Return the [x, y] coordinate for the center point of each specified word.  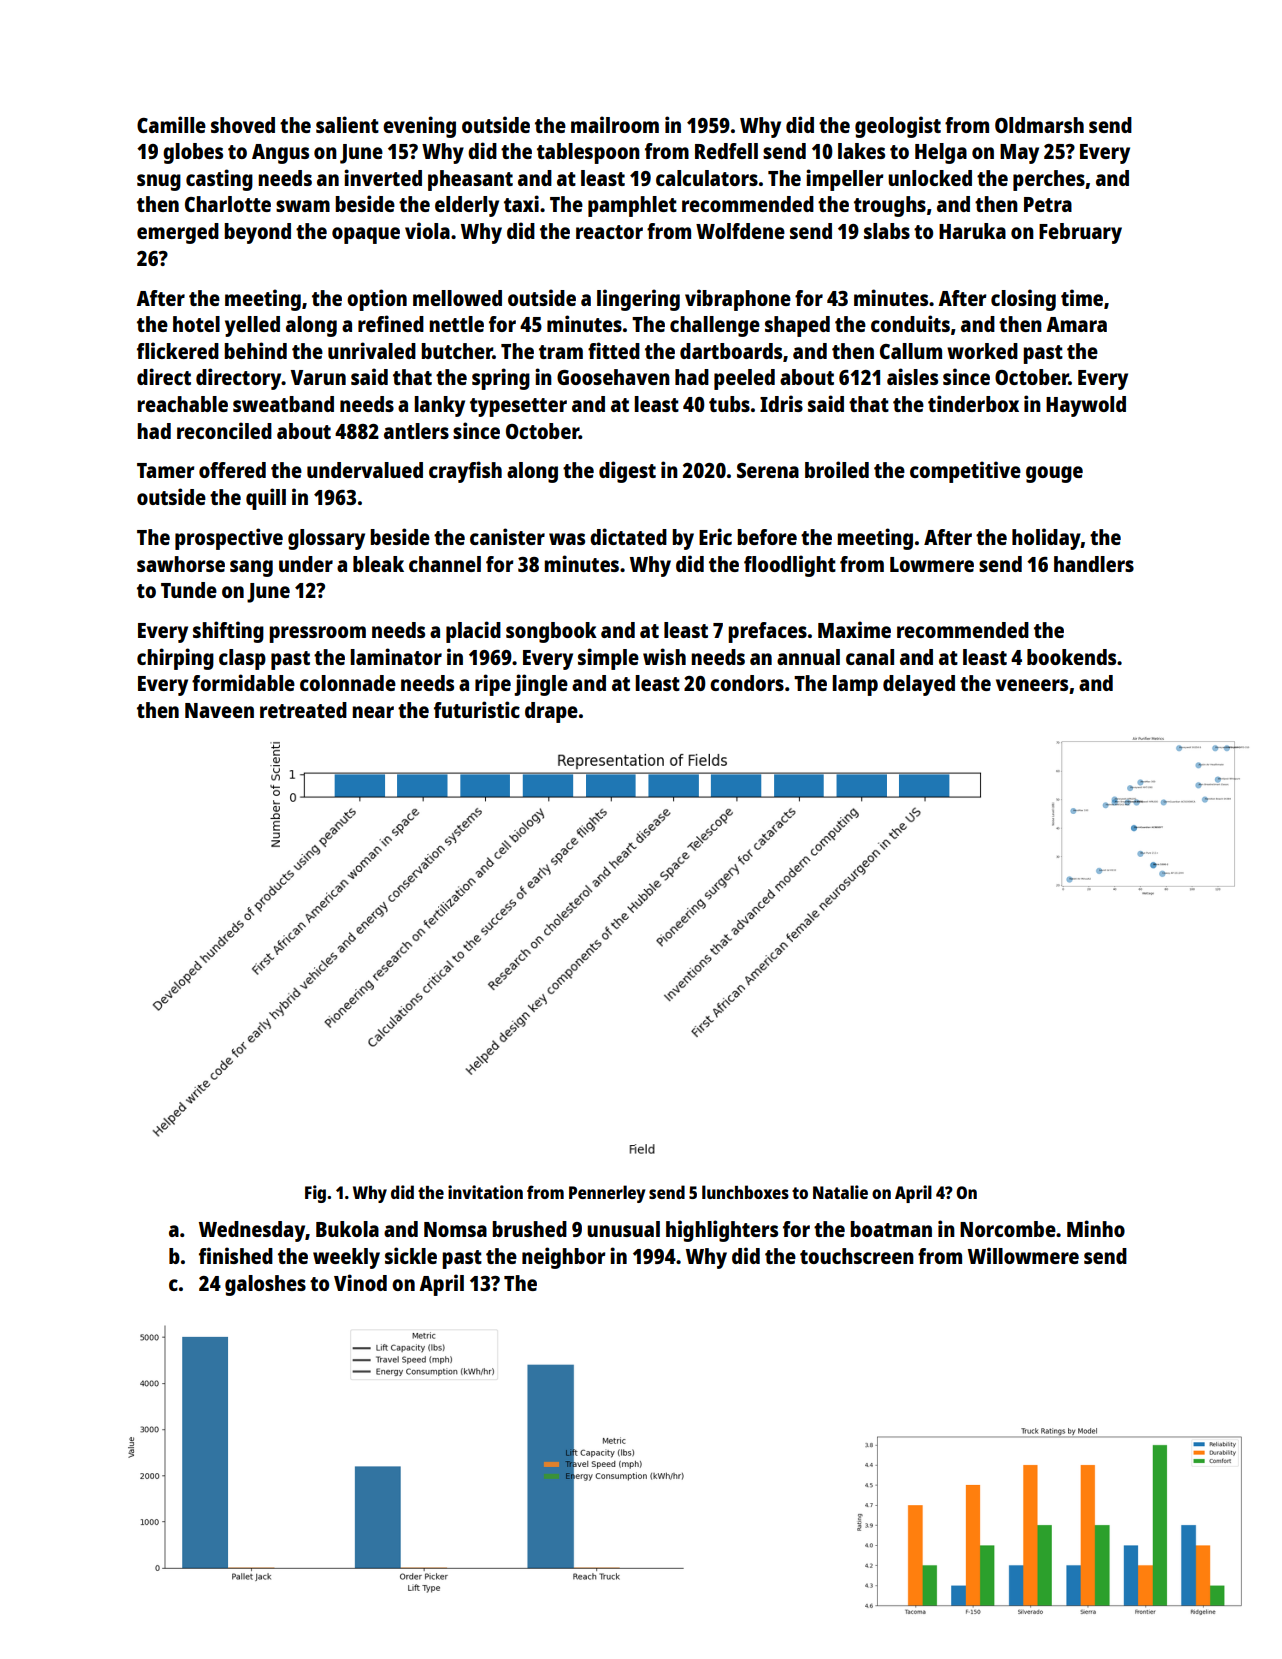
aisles [912, 376]
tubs [729, 404]
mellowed [457, 298]
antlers [416, 431]
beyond [257, 233]
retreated [303, 710]
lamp [855, 685]
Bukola [347, 1229]
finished [236, 1255]
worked [982, 351]
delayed [919, 685]
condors [747, 683]
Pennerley [607, 1194]
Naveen [219, 710]
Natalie [840, 1192]
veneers [1032, 685]
